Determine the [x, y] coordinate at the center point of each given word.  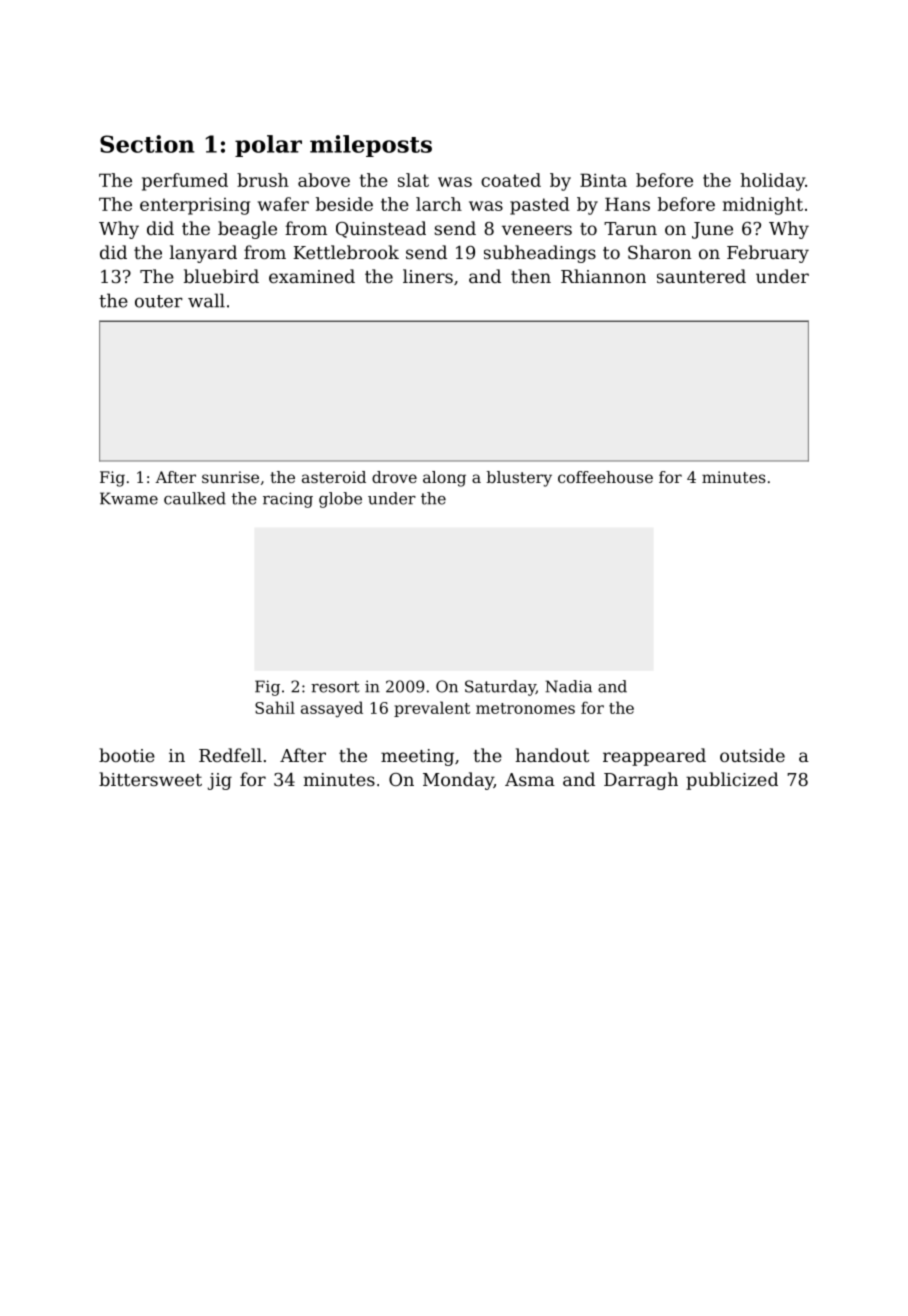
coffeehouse [605, 477]
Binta [603, 180]
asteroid [334, 477]
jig [220, 781]
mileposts [371, 146]
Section [147, 144]
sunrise [230, 477]
